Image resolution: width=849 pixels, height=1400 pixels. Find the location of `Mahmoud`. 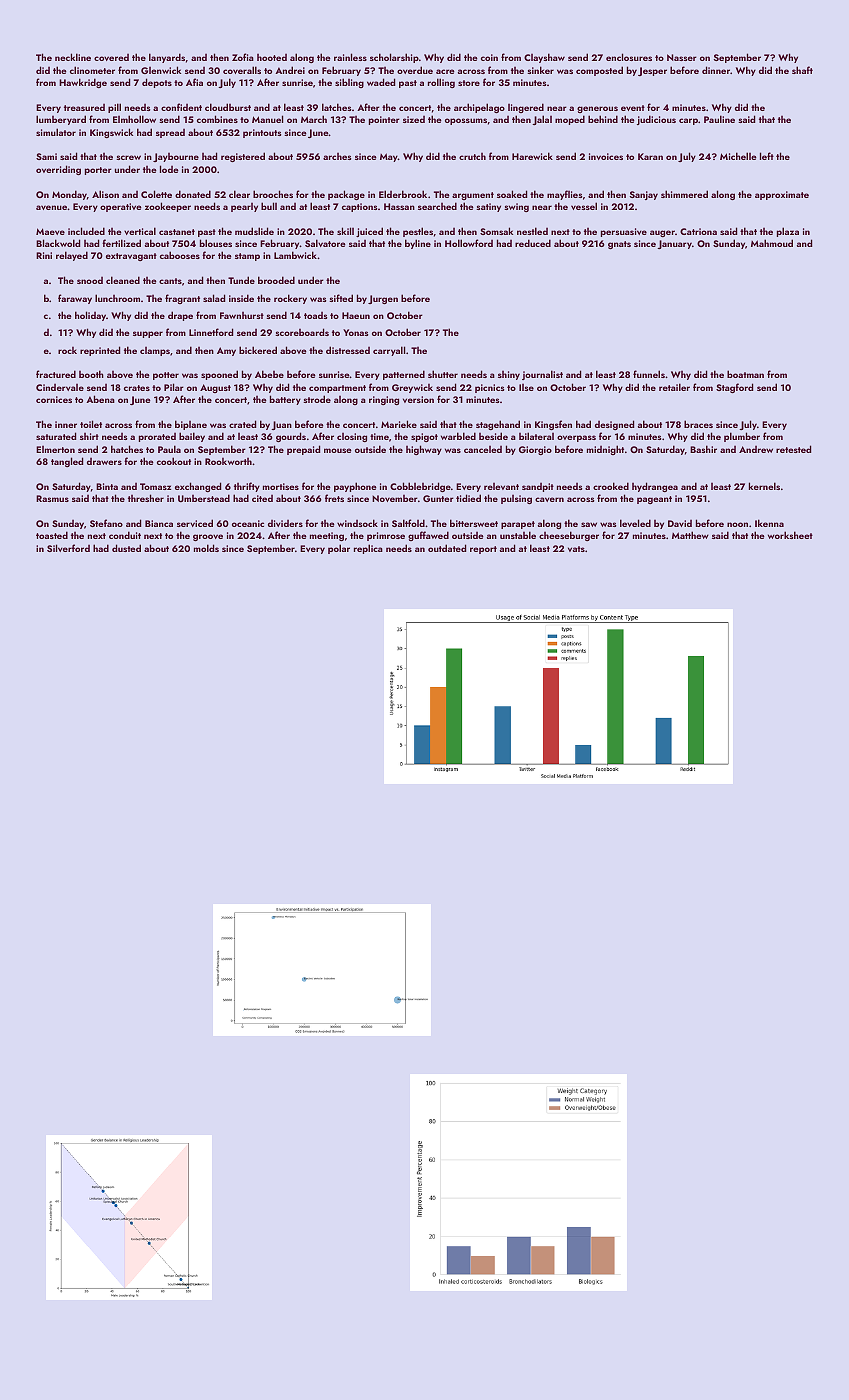

Mahmoud is located at coordinates (772, 243).
